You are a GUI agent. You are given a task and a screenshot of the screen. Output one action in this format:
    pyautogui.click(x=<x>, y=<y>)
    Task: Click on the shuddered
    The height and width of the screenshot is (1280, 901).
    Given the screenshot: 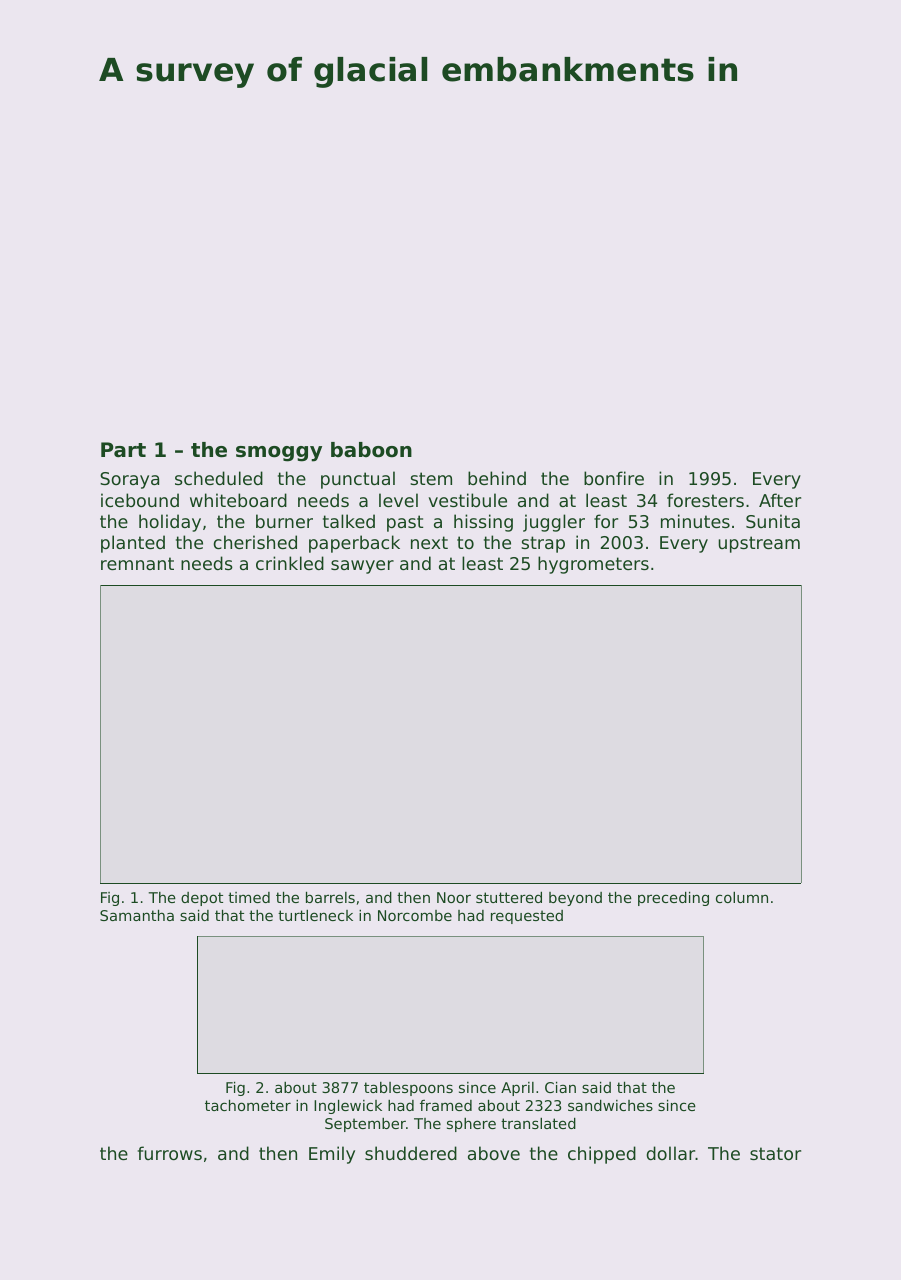 What is the action you would take?
    pyautogui.click(x=411, y=1153)
